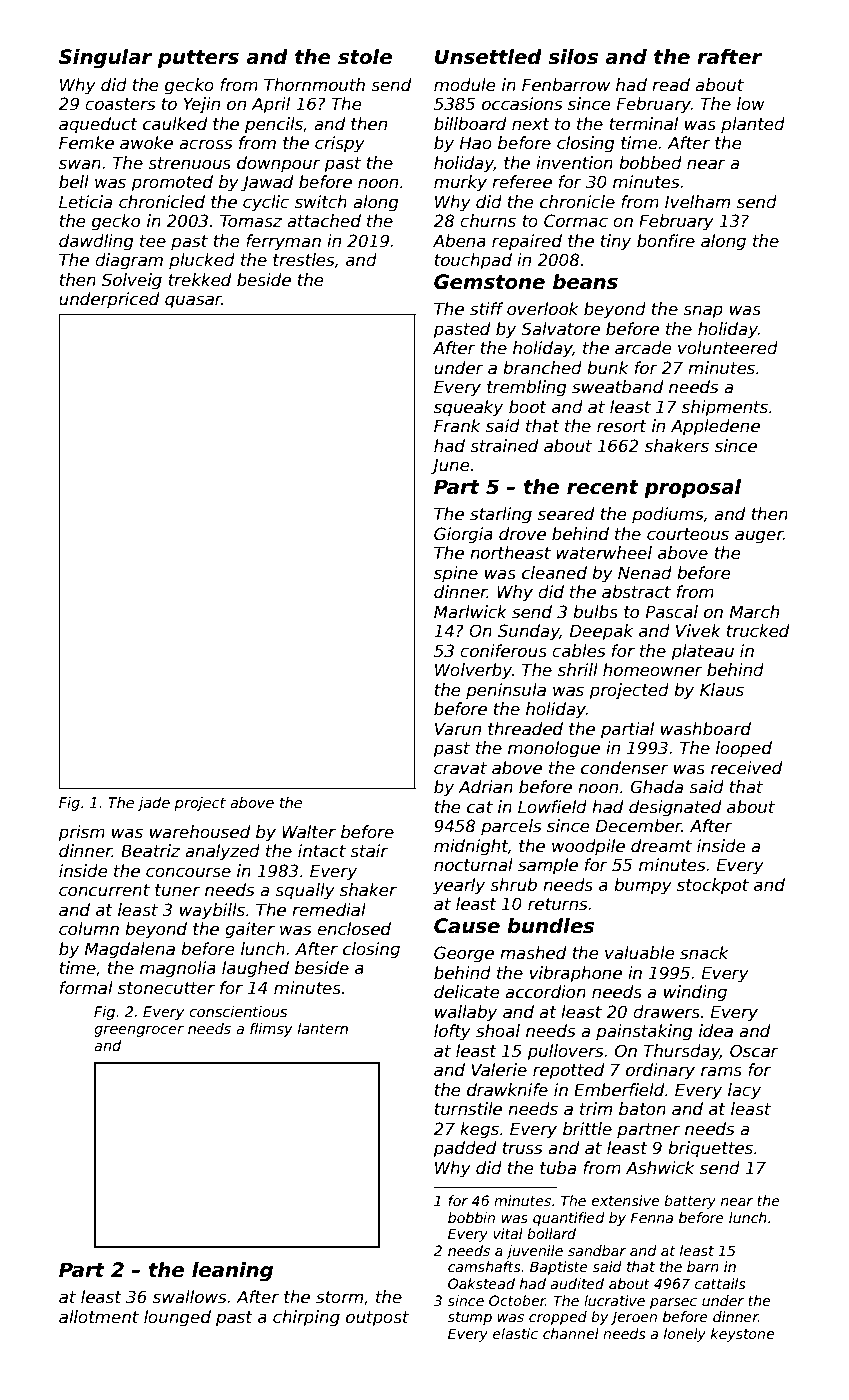 This screenshot has width=849, height=1400. Describe the element at coordinates (703, 312) in the screenshot. I see `snap` at that location.
